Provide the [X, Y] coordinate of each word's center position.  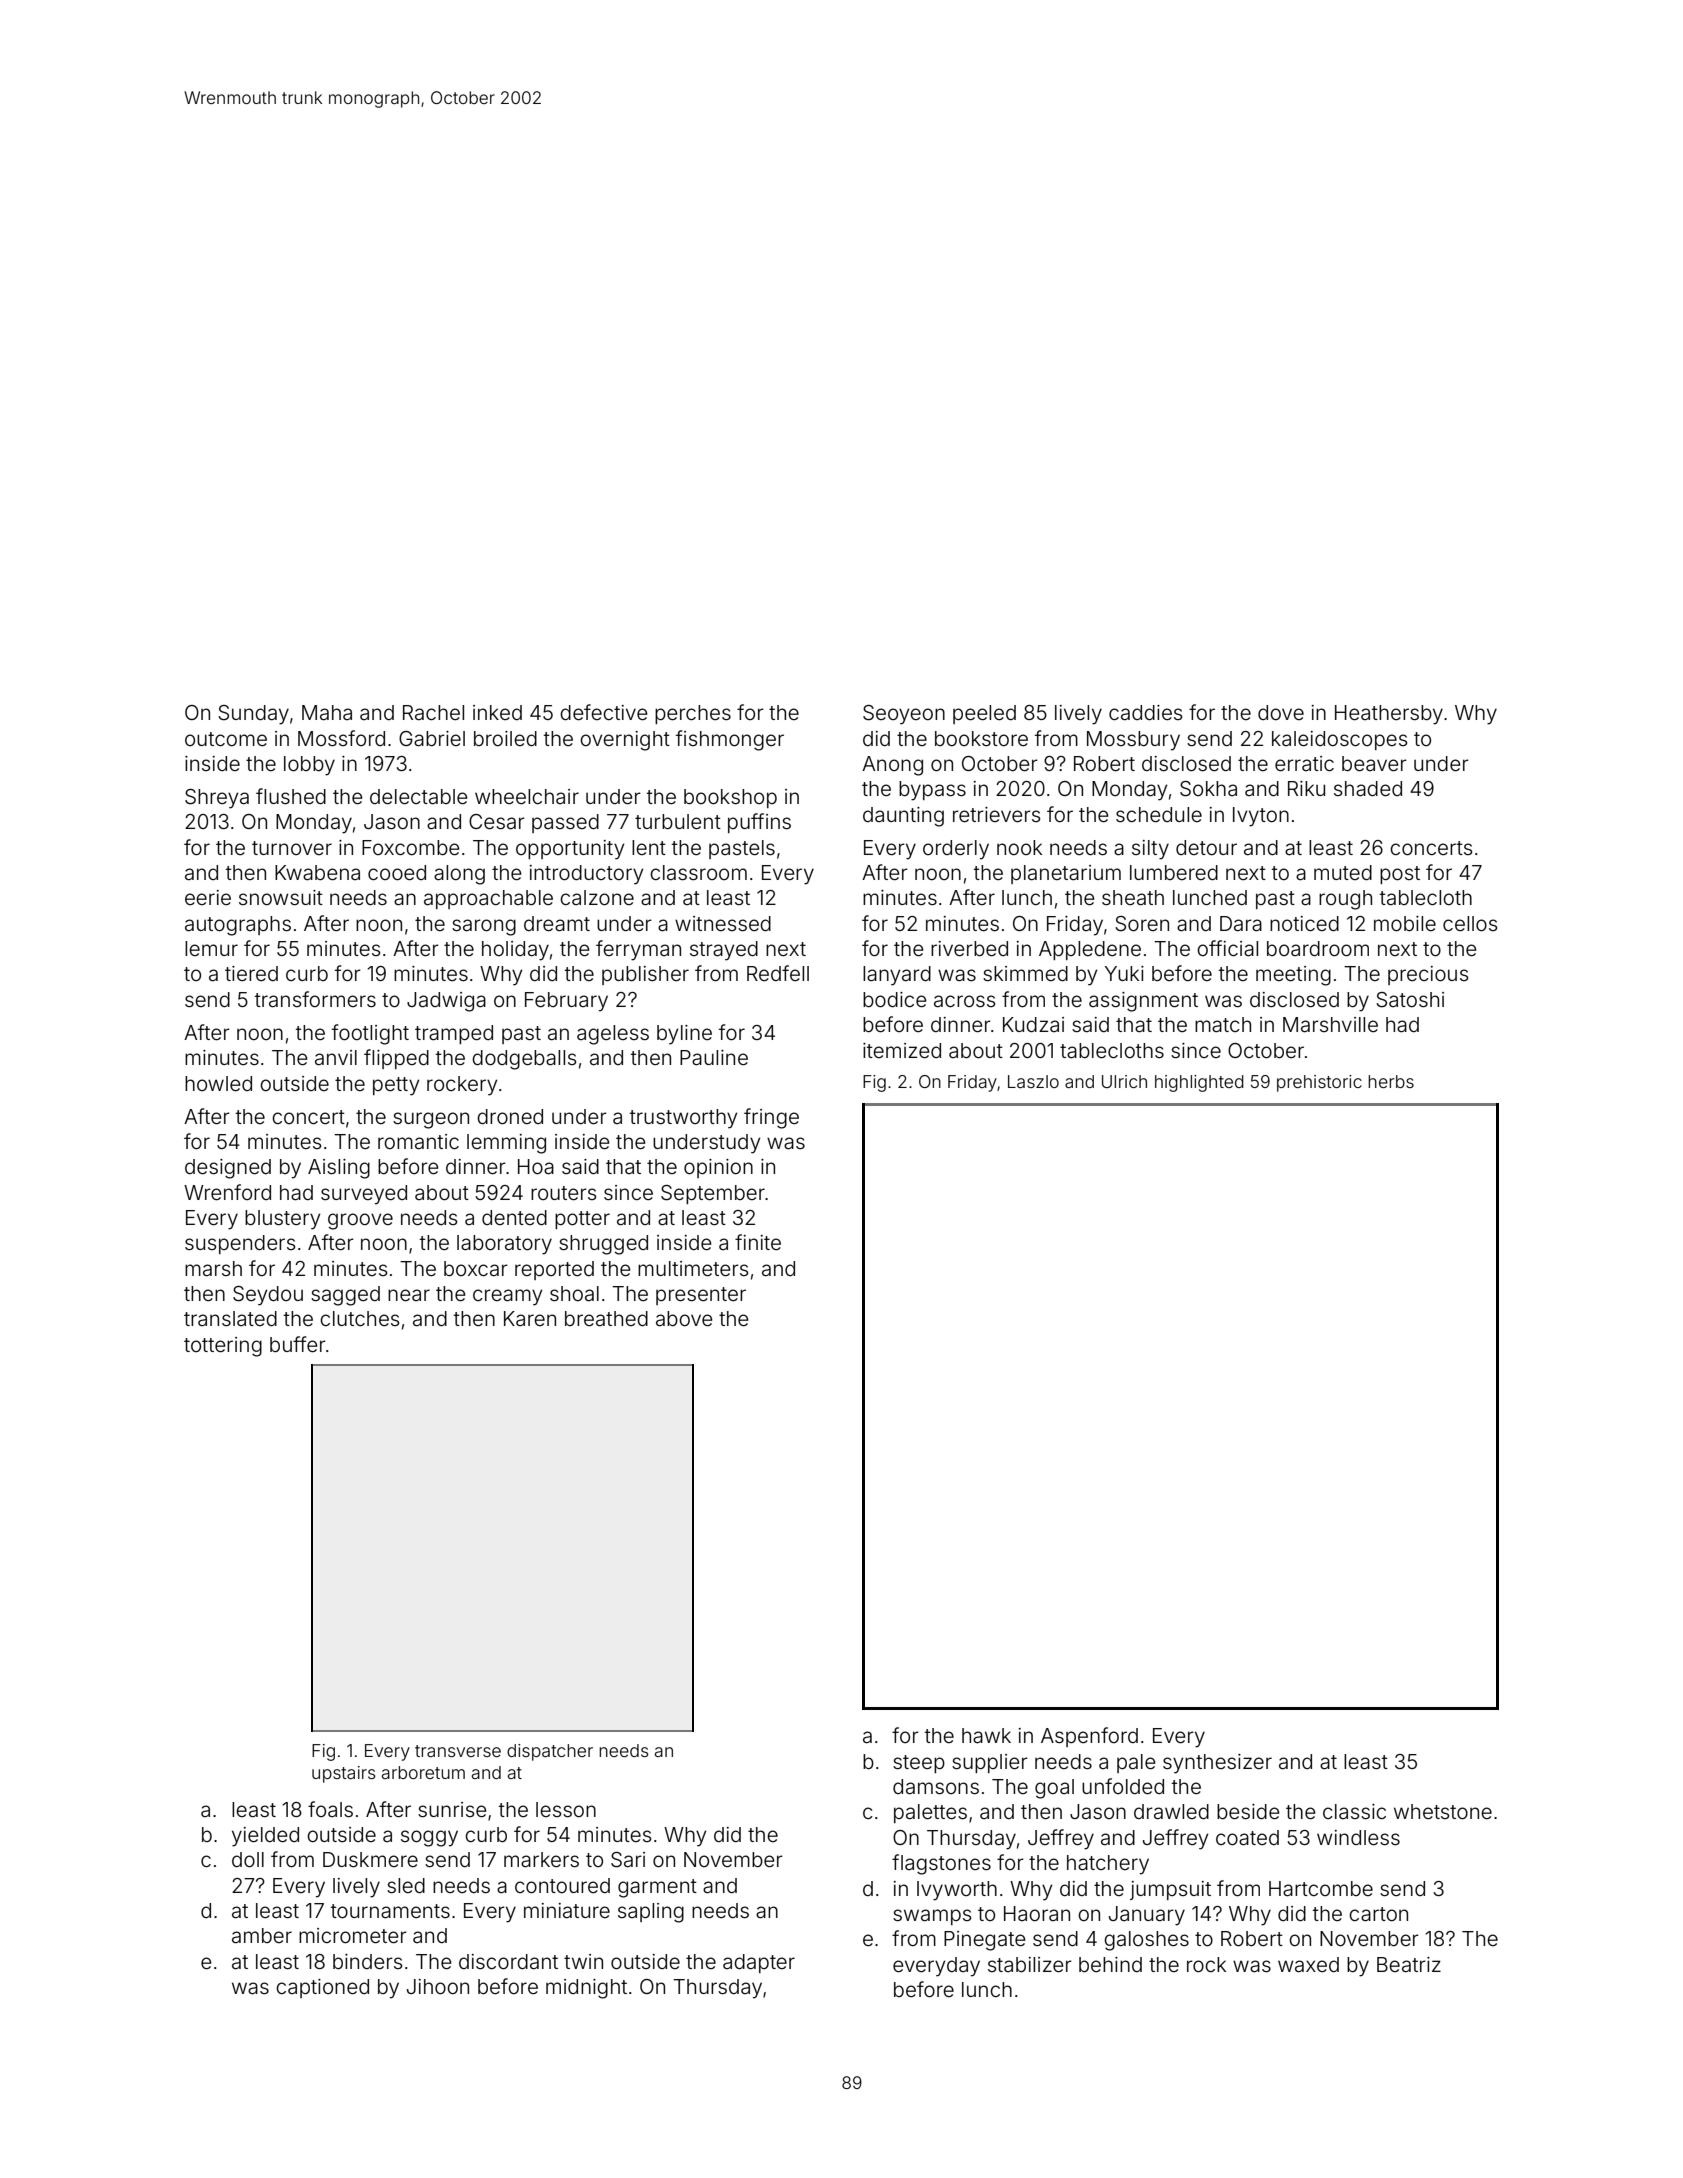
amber [262, 1935]
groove [360, 1221]
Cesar [497, 821]
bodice [895, 999]
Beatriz [1409, 1964]
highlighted [1199, 1083]
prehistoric [1319, 1083]
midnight [586, 1989]
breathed [606, 1318]
